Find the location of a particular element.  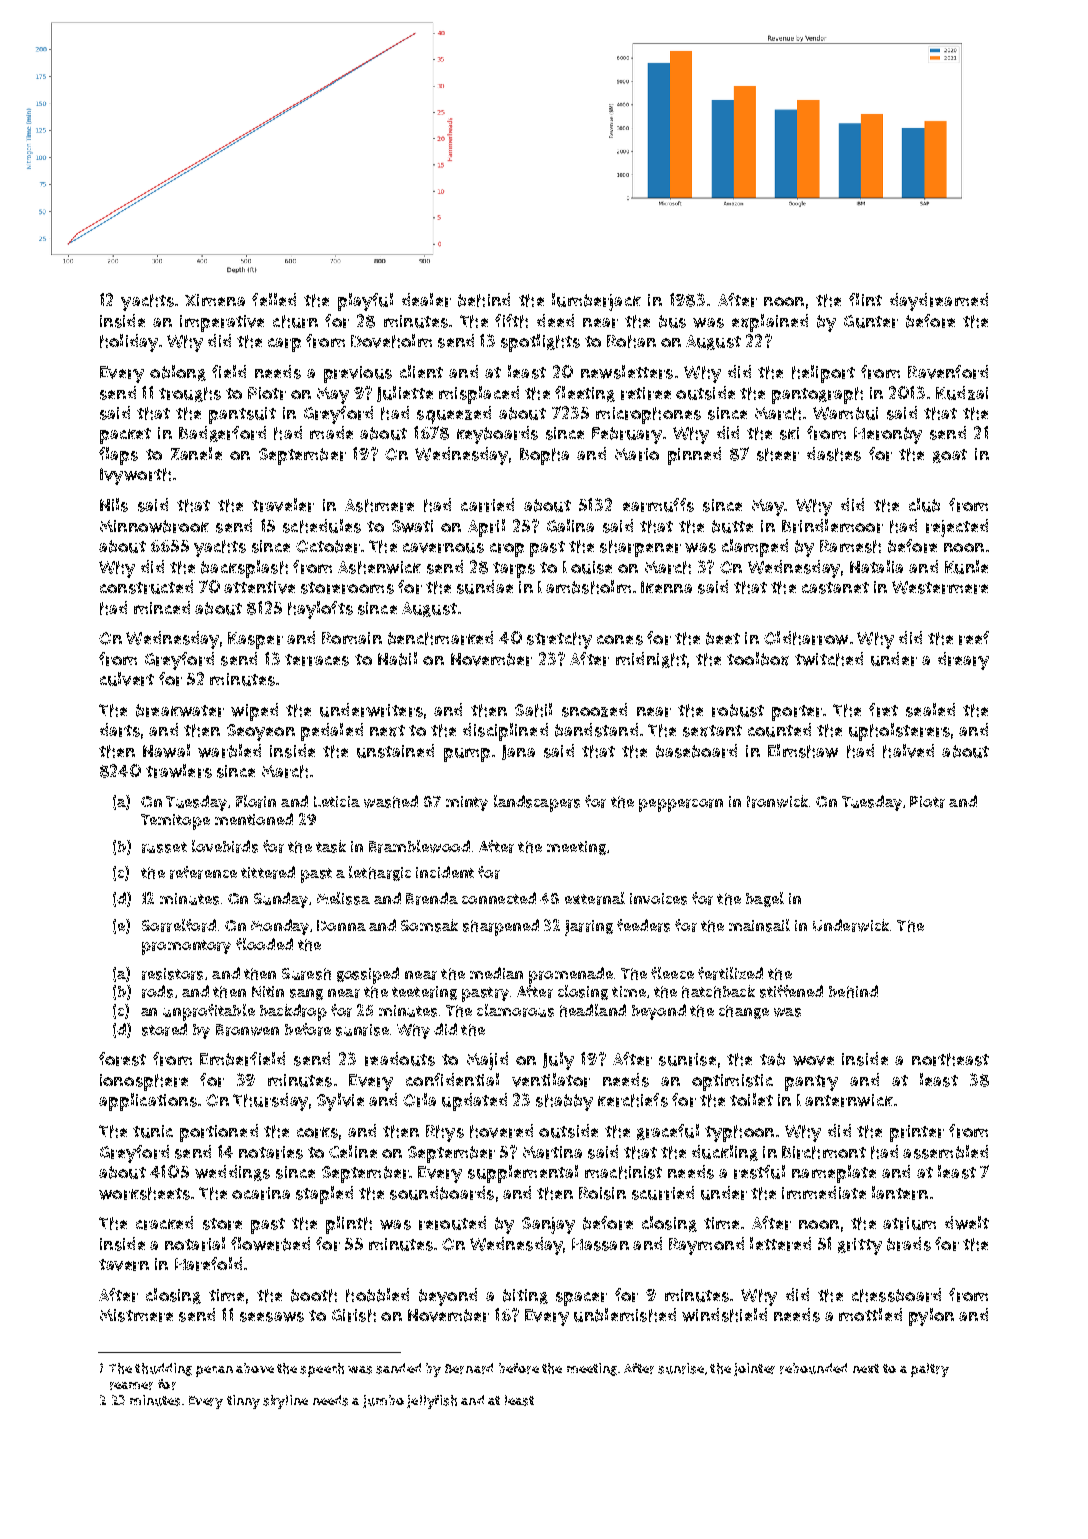

mainsail is located at coordinates (759, 925).
